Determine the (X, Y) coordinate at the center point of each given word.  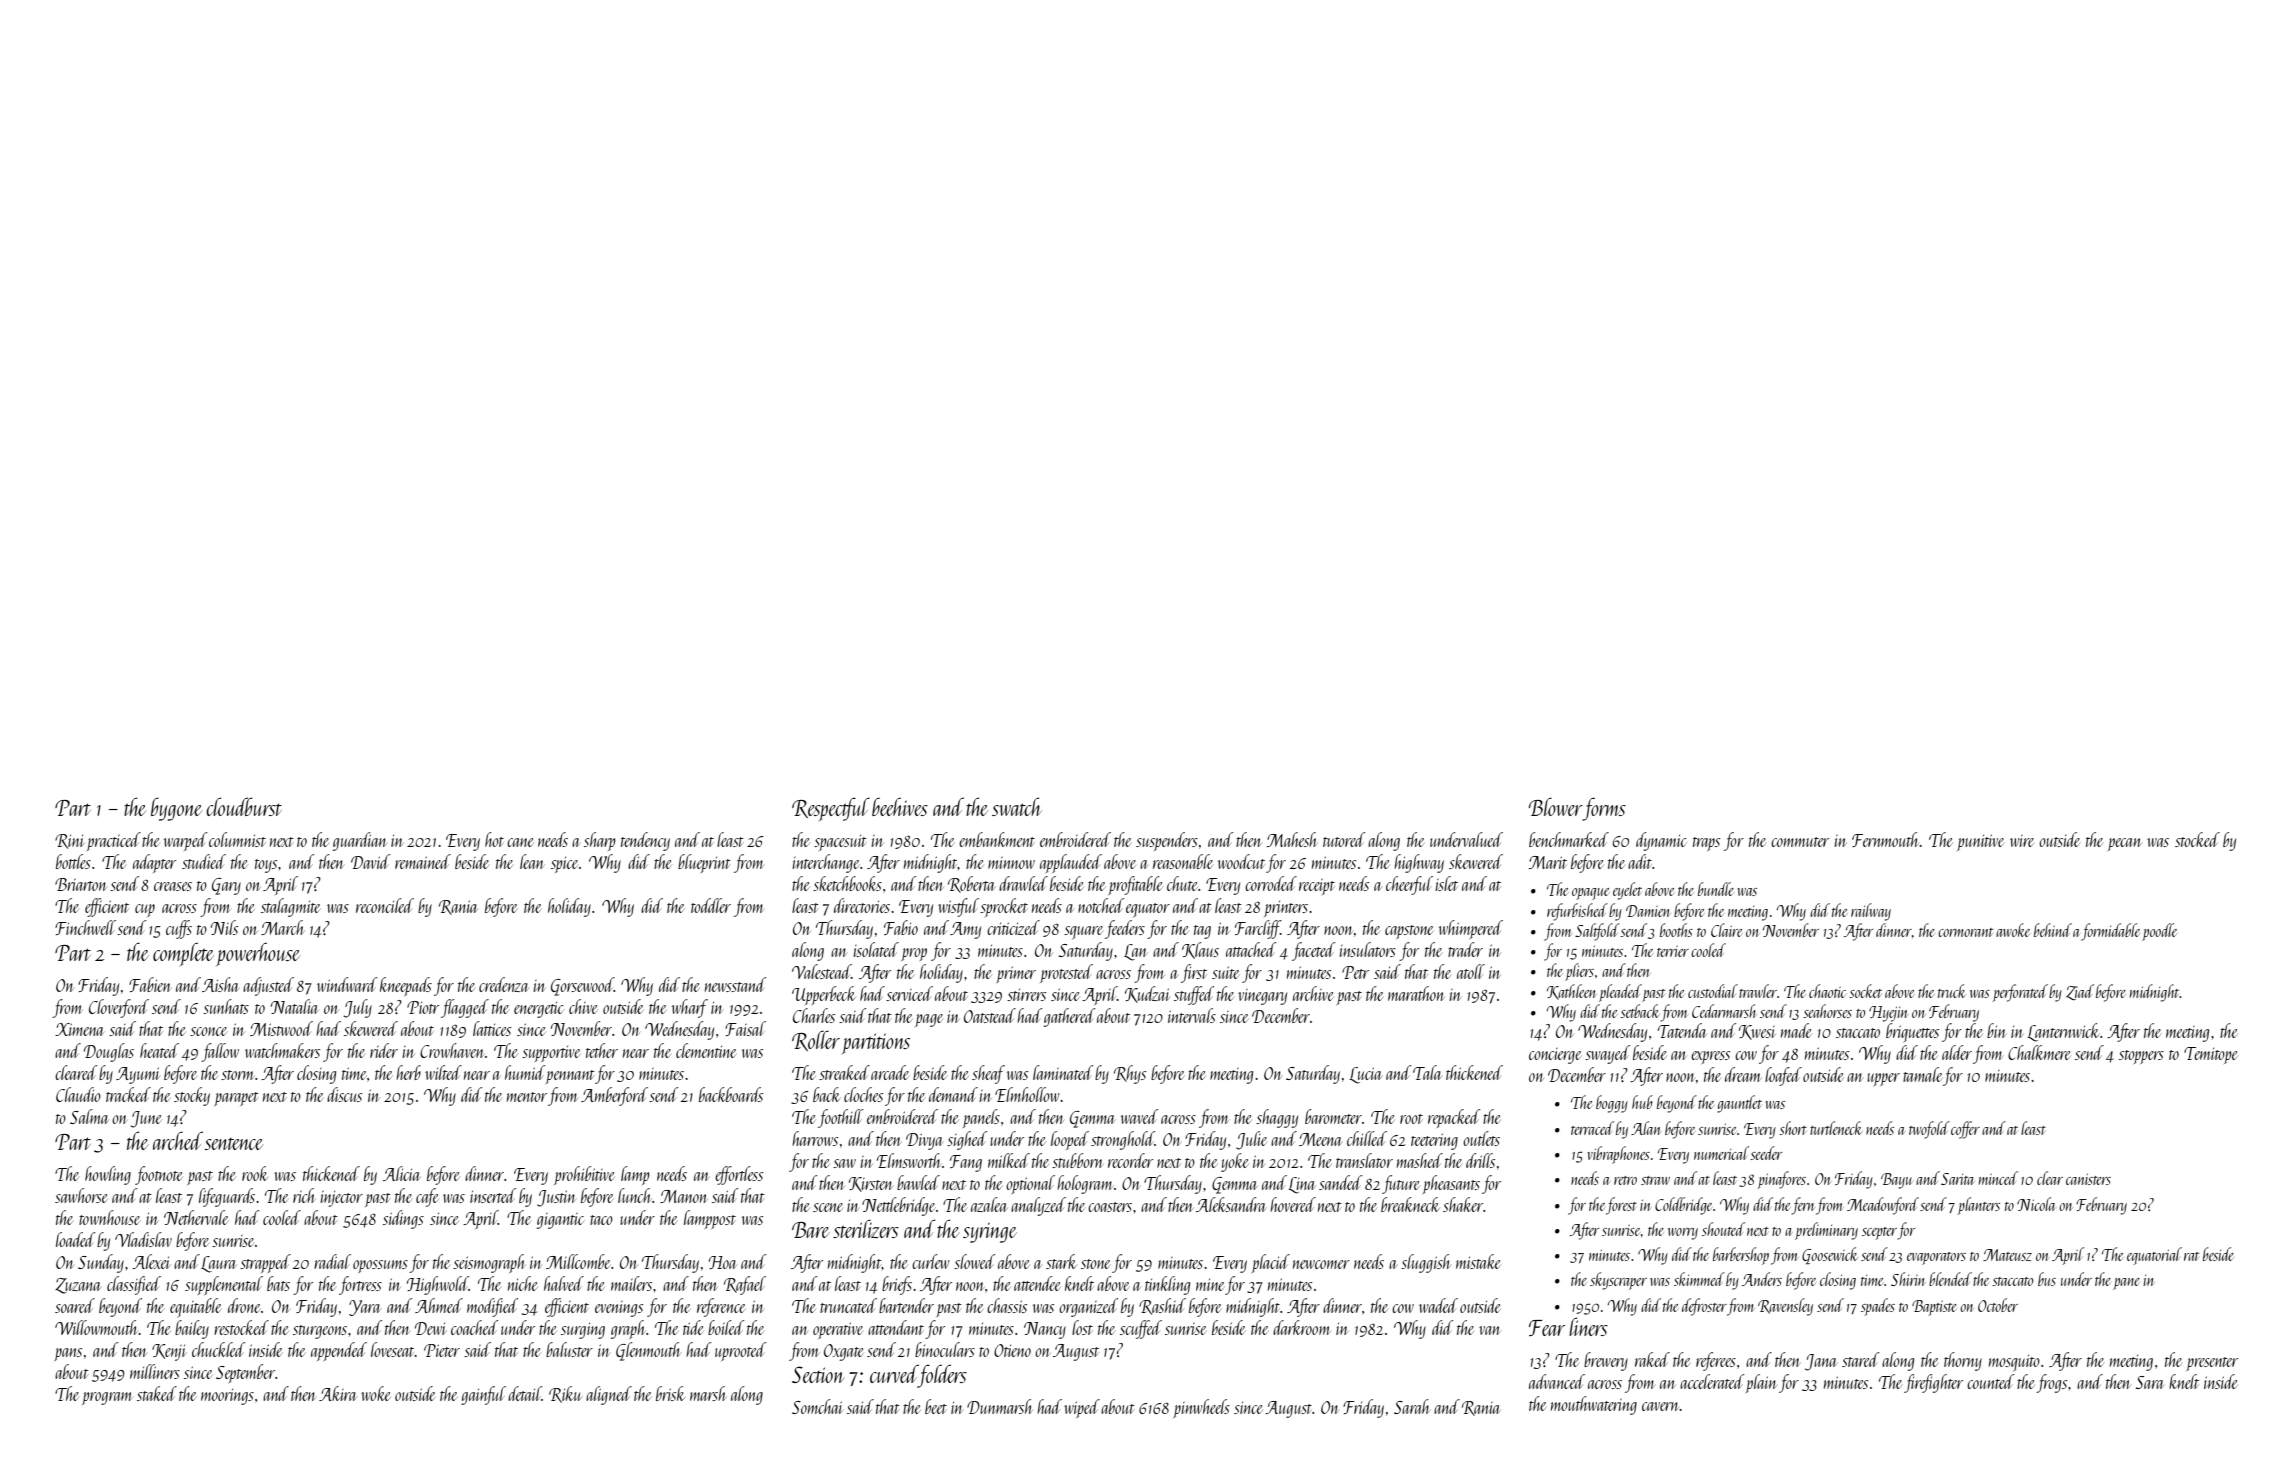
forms (1604, 809)
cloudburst (244, 806)
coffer (1965, 1130)
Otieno (1012, 1350)
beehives (900, 806)
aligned (609, 1395)
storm (237, 1075)
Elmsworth (908, 1160)
